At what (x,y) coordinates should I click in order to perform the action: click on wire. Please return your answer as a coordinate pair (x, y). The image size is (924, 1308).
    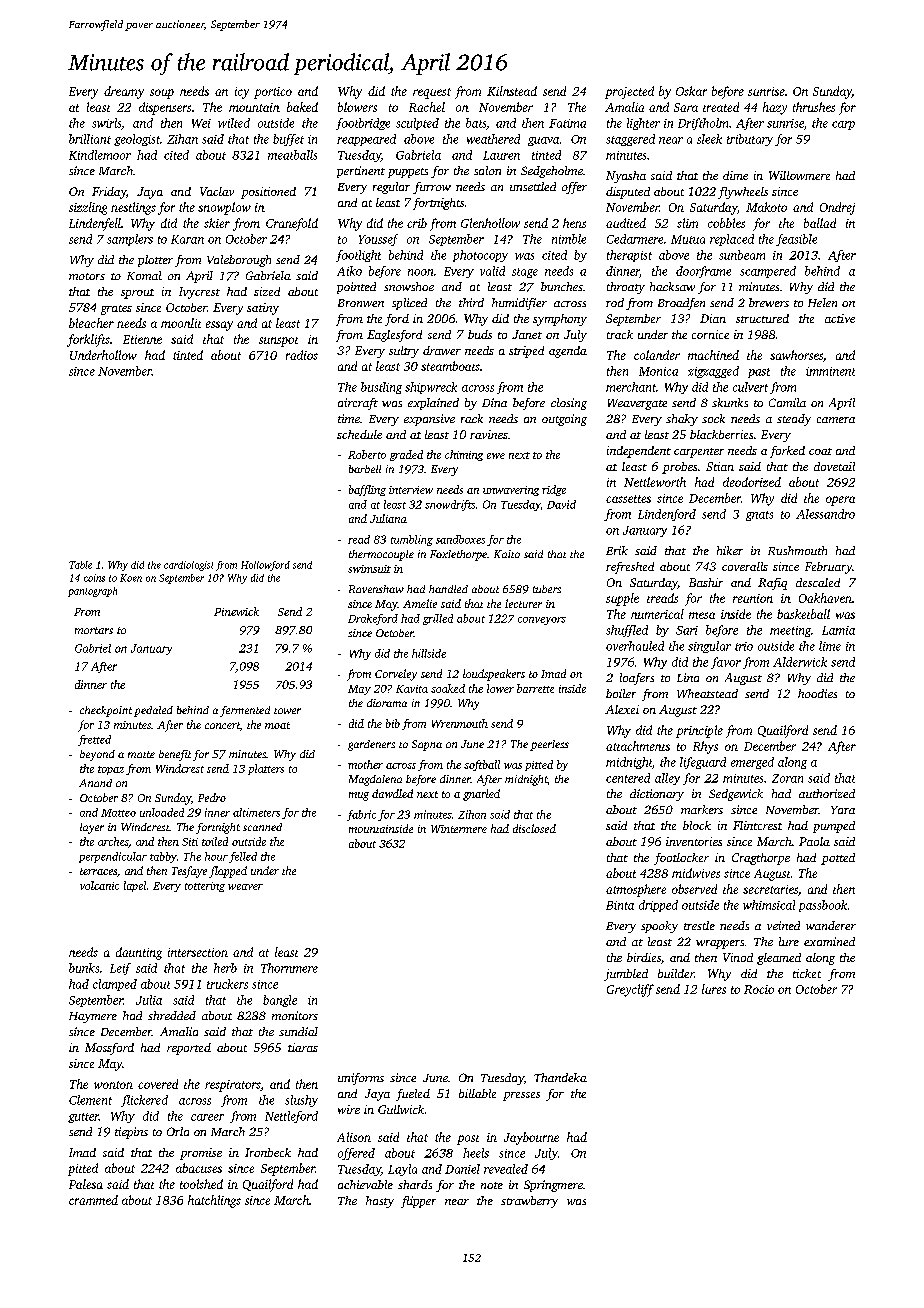
    Looking at the image, I should click on (349, 1109).
